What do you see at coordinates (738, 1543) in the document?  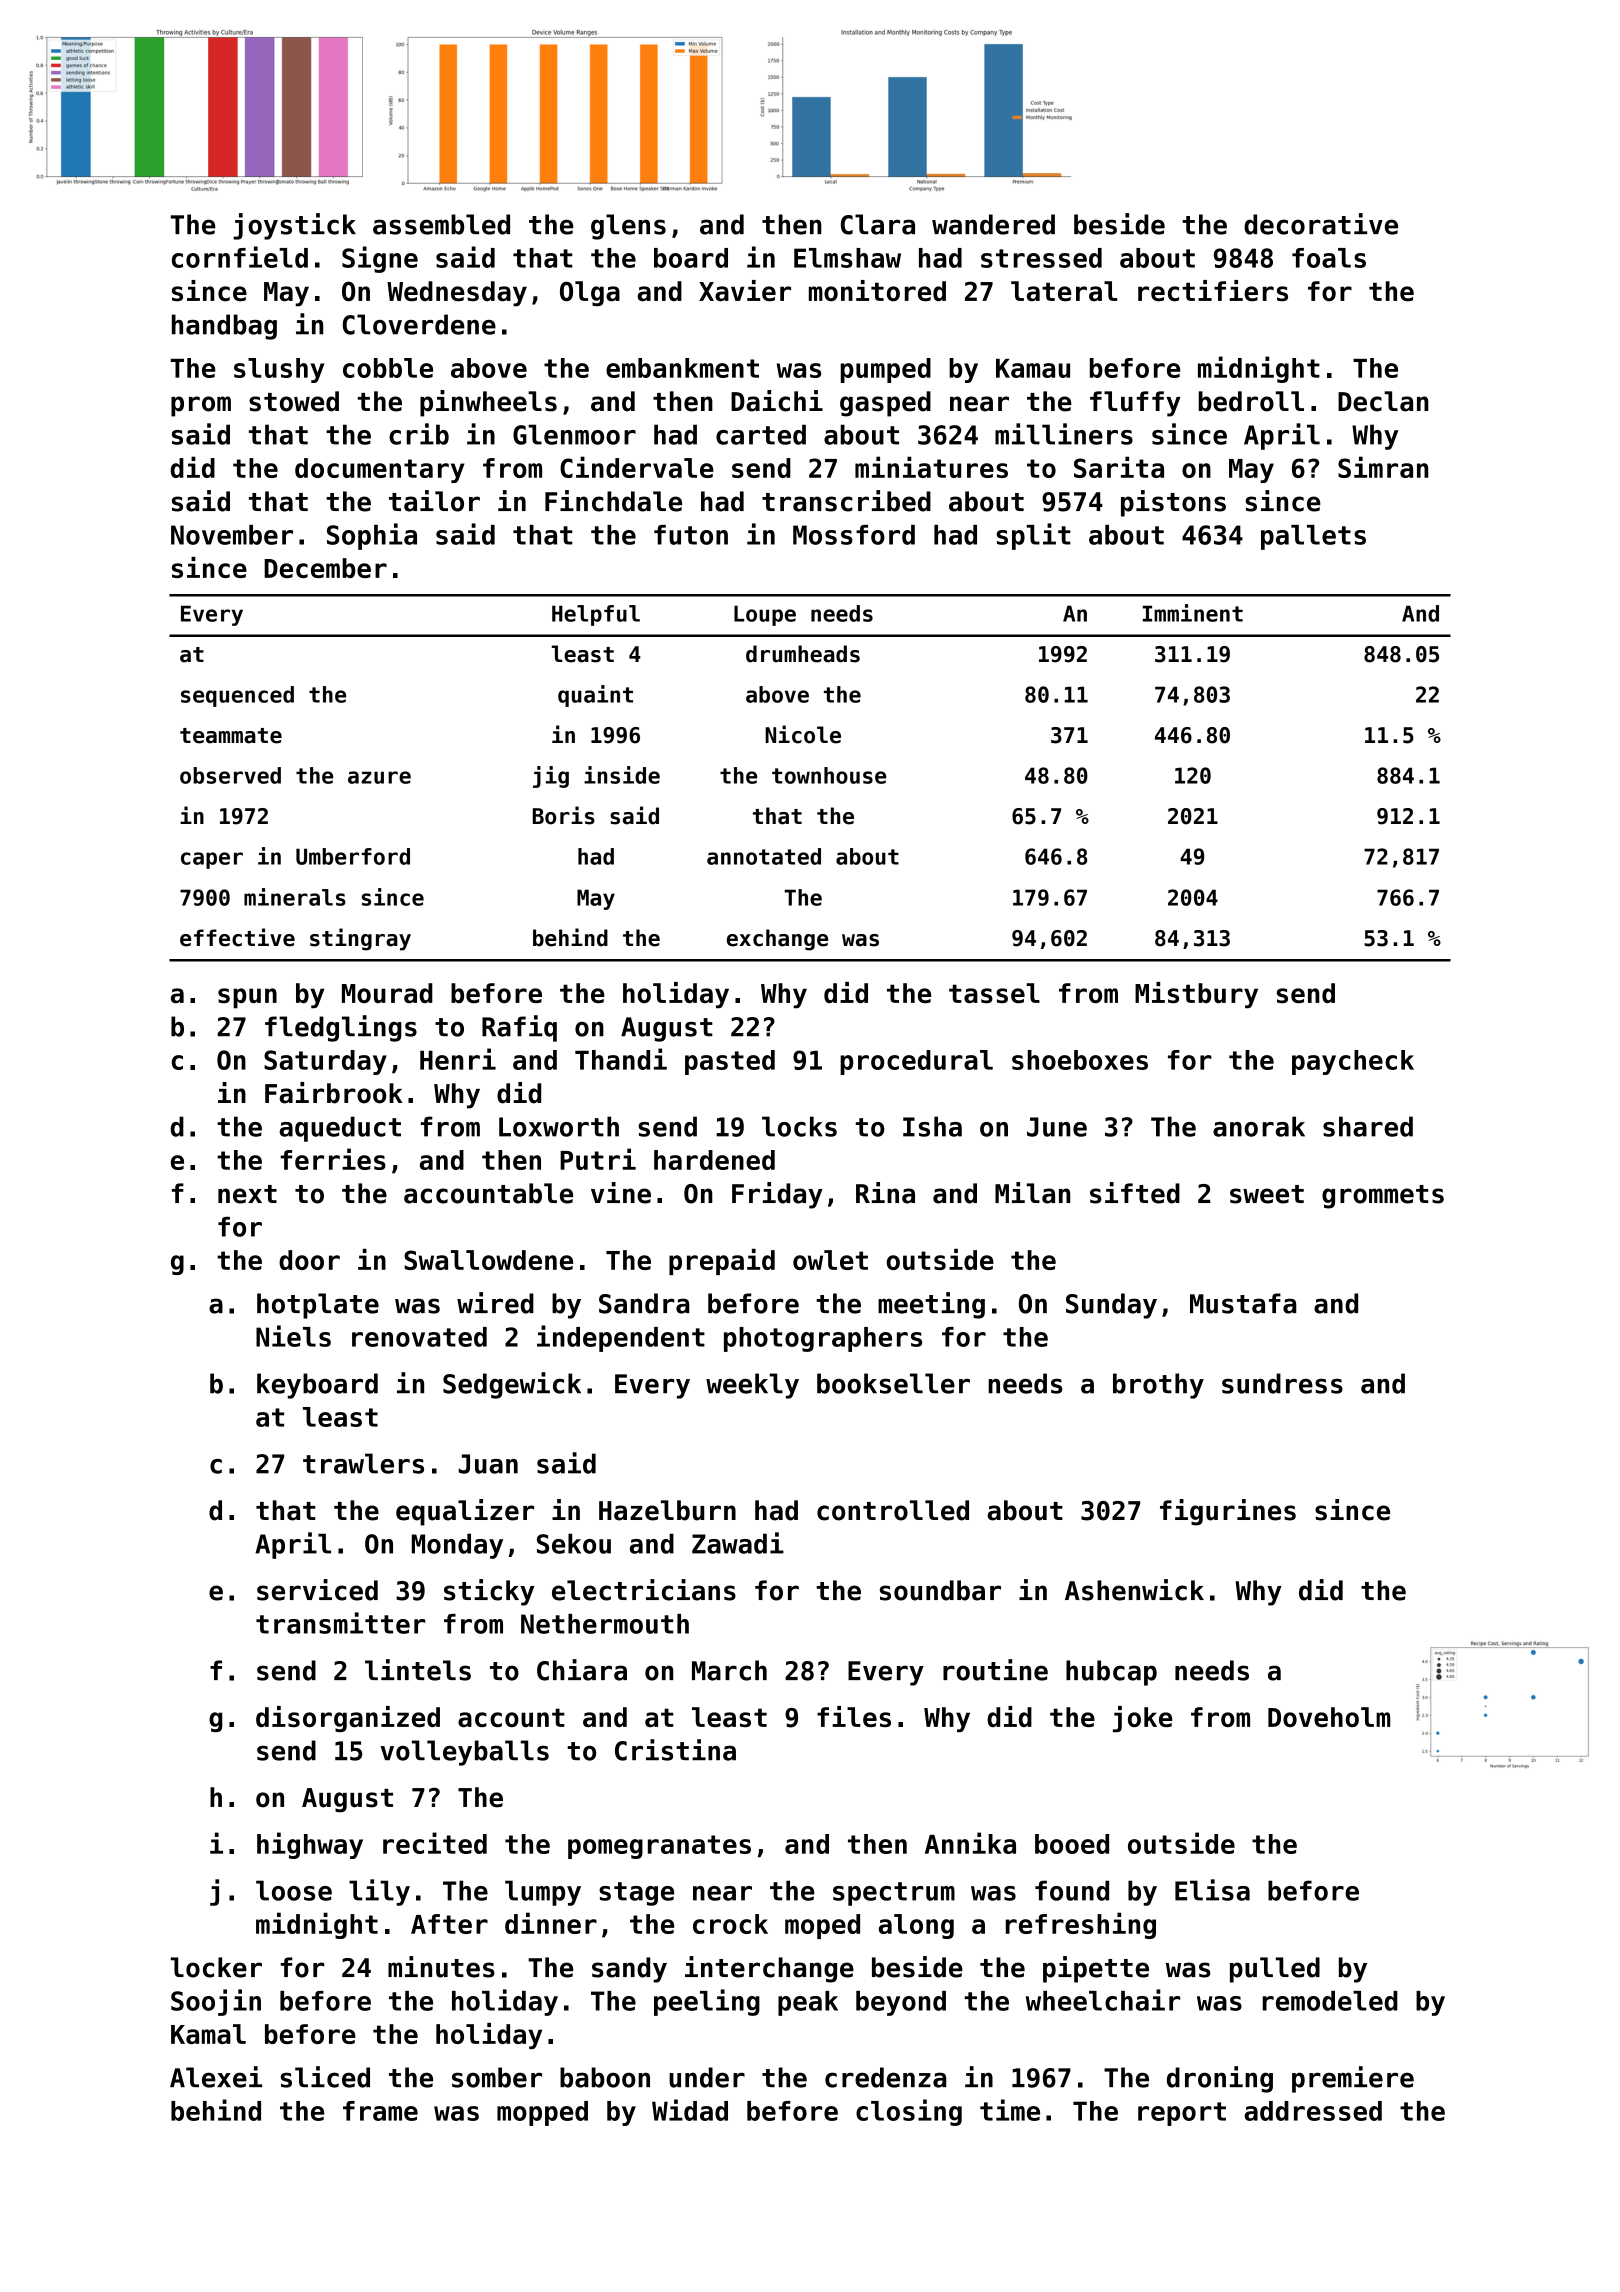 I see `Zawadi` at bounding box center [738, 1543].
